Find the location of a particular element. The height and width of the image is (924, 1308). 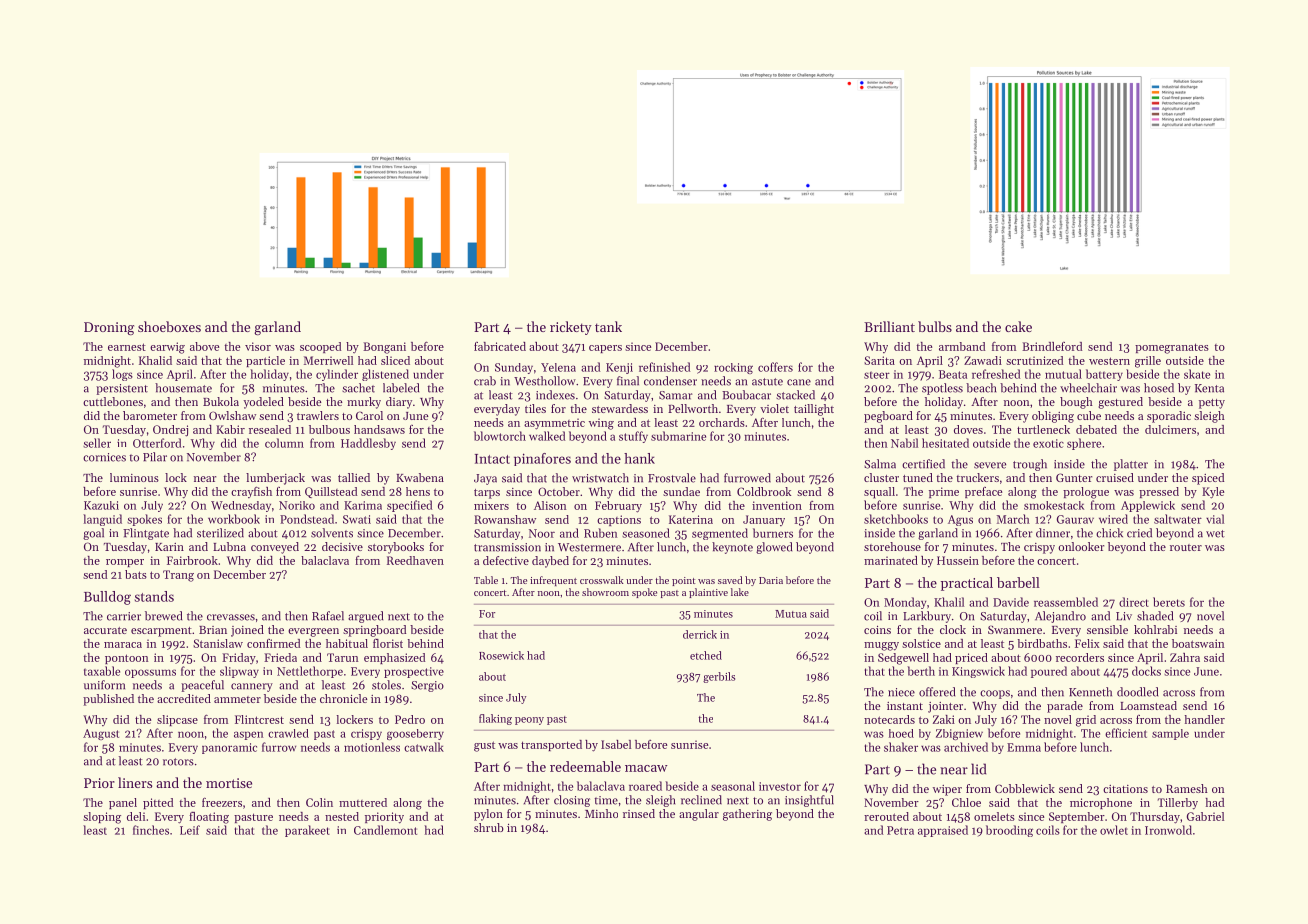

sloping is located at coordinates (102, 818).
